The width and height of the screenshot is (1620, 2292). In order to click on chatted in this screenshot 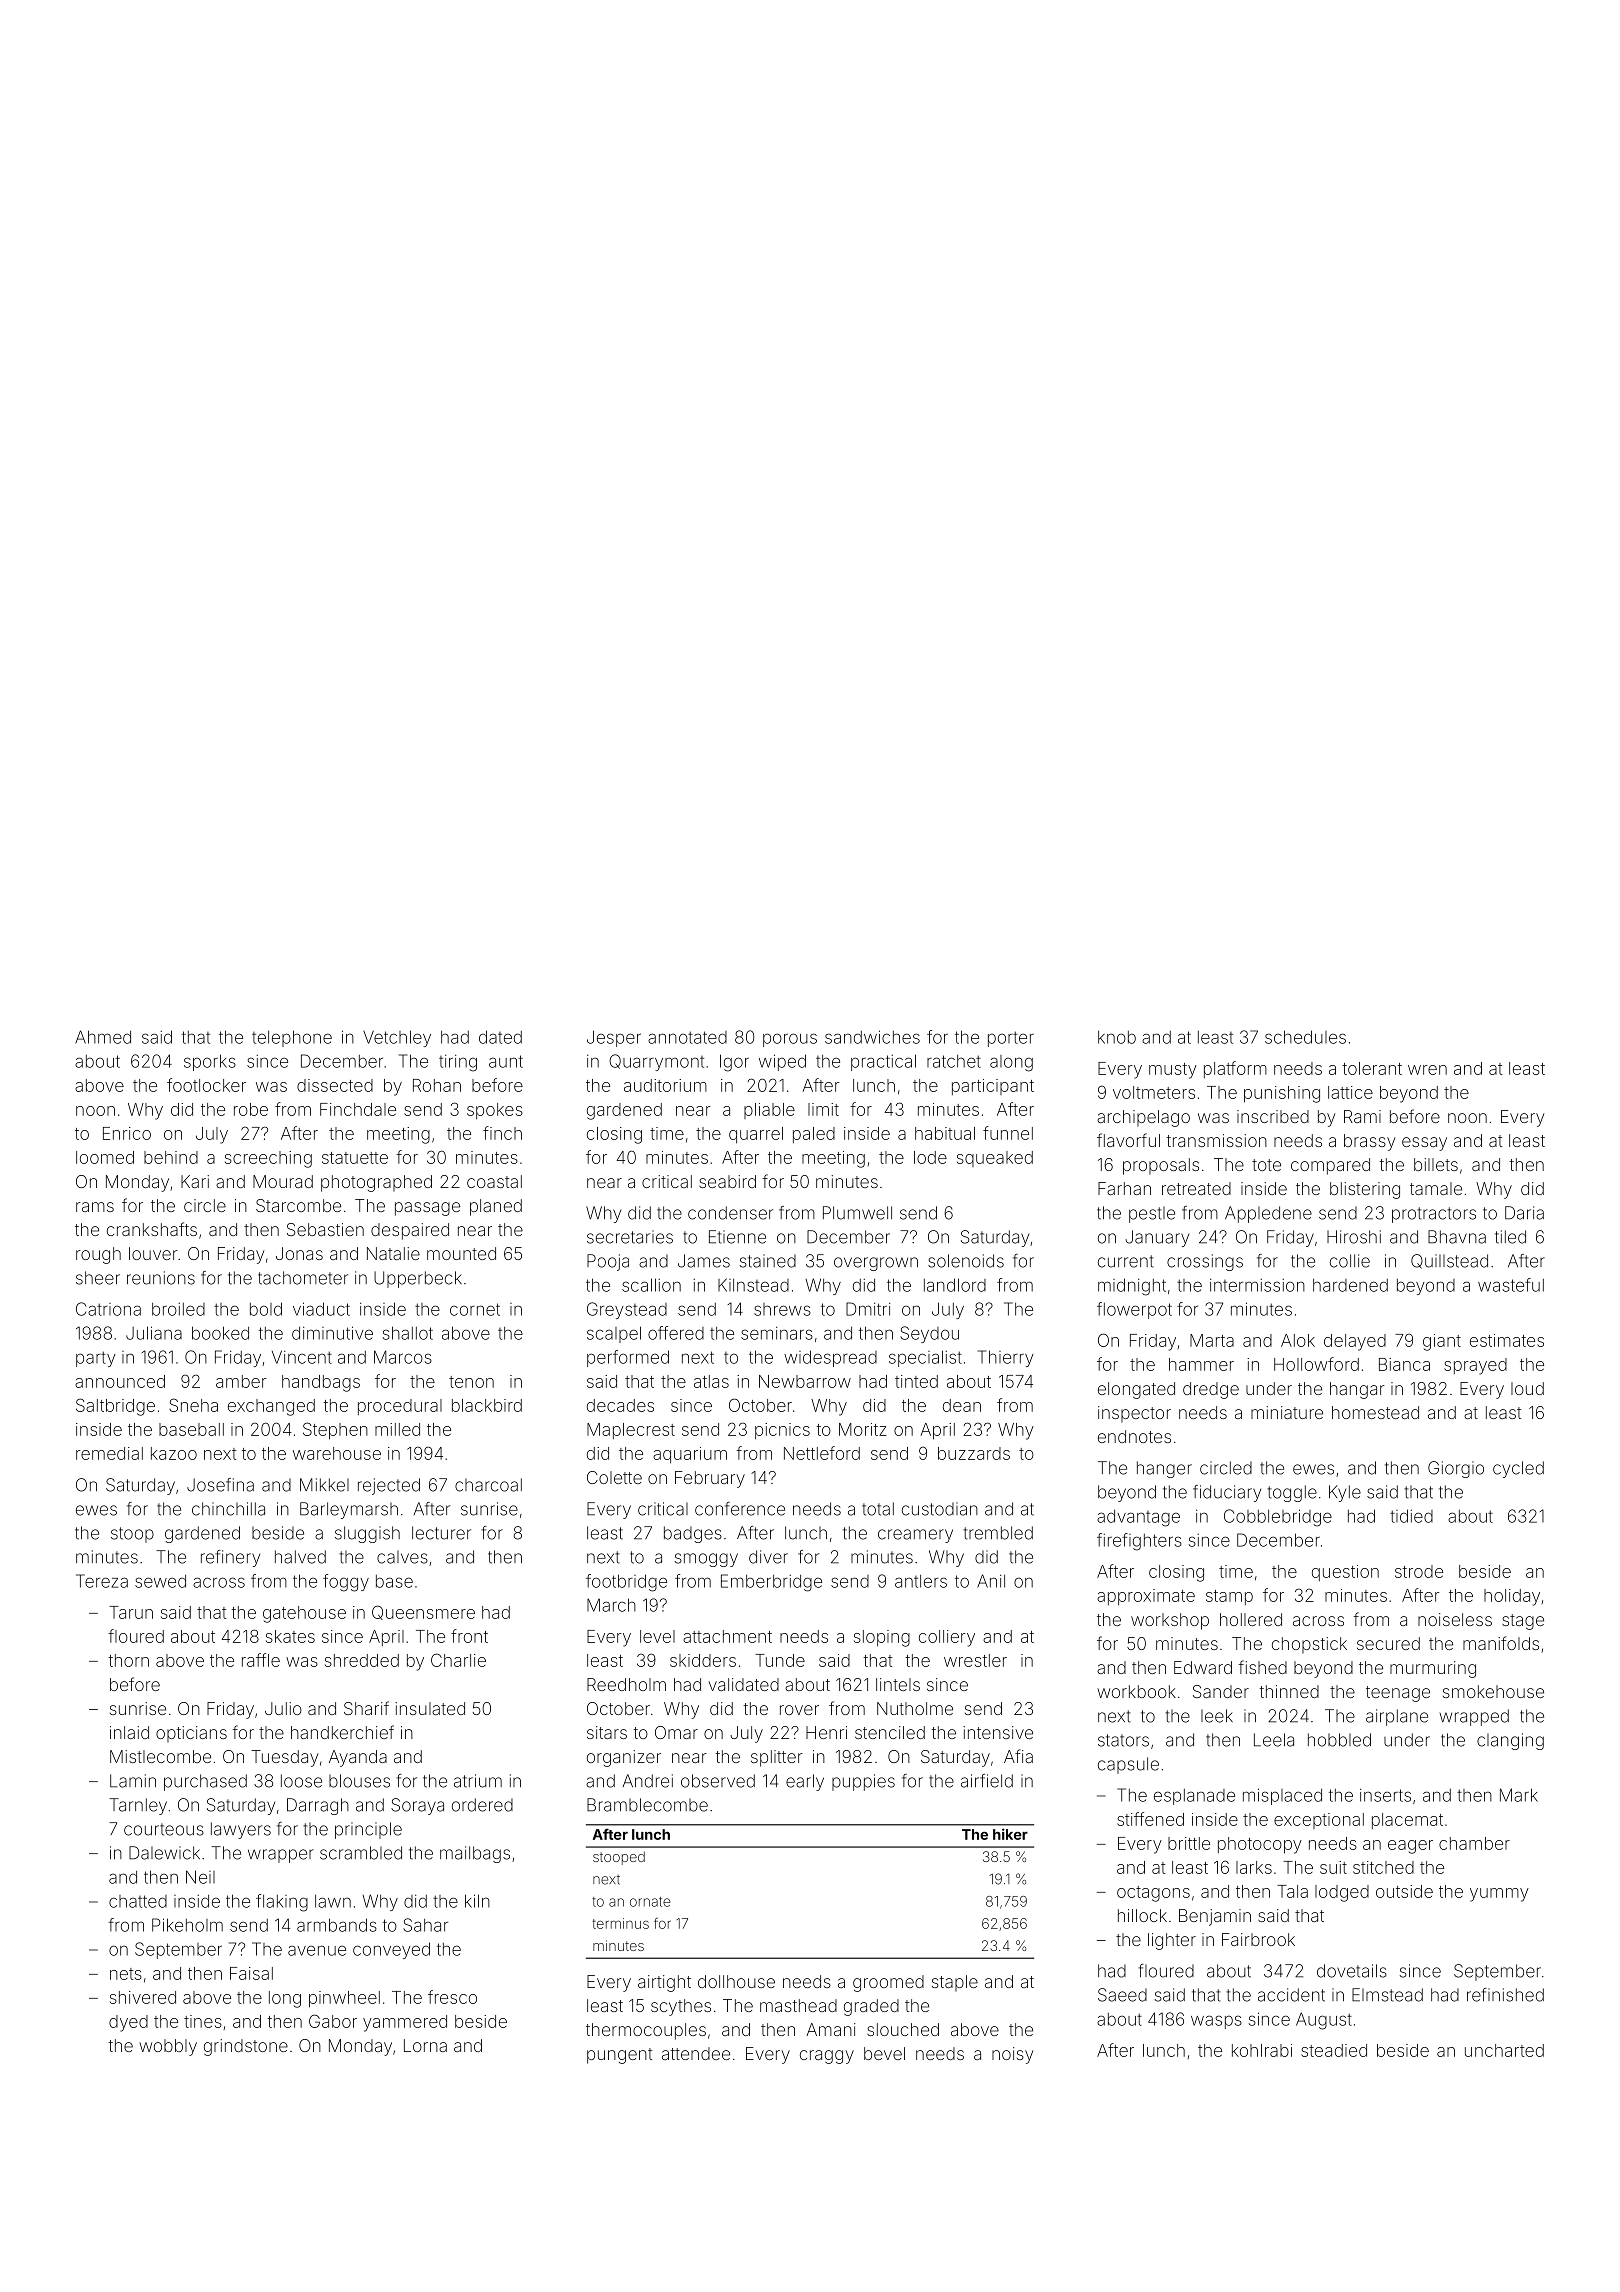, I will do `click(138, 1901)`.
